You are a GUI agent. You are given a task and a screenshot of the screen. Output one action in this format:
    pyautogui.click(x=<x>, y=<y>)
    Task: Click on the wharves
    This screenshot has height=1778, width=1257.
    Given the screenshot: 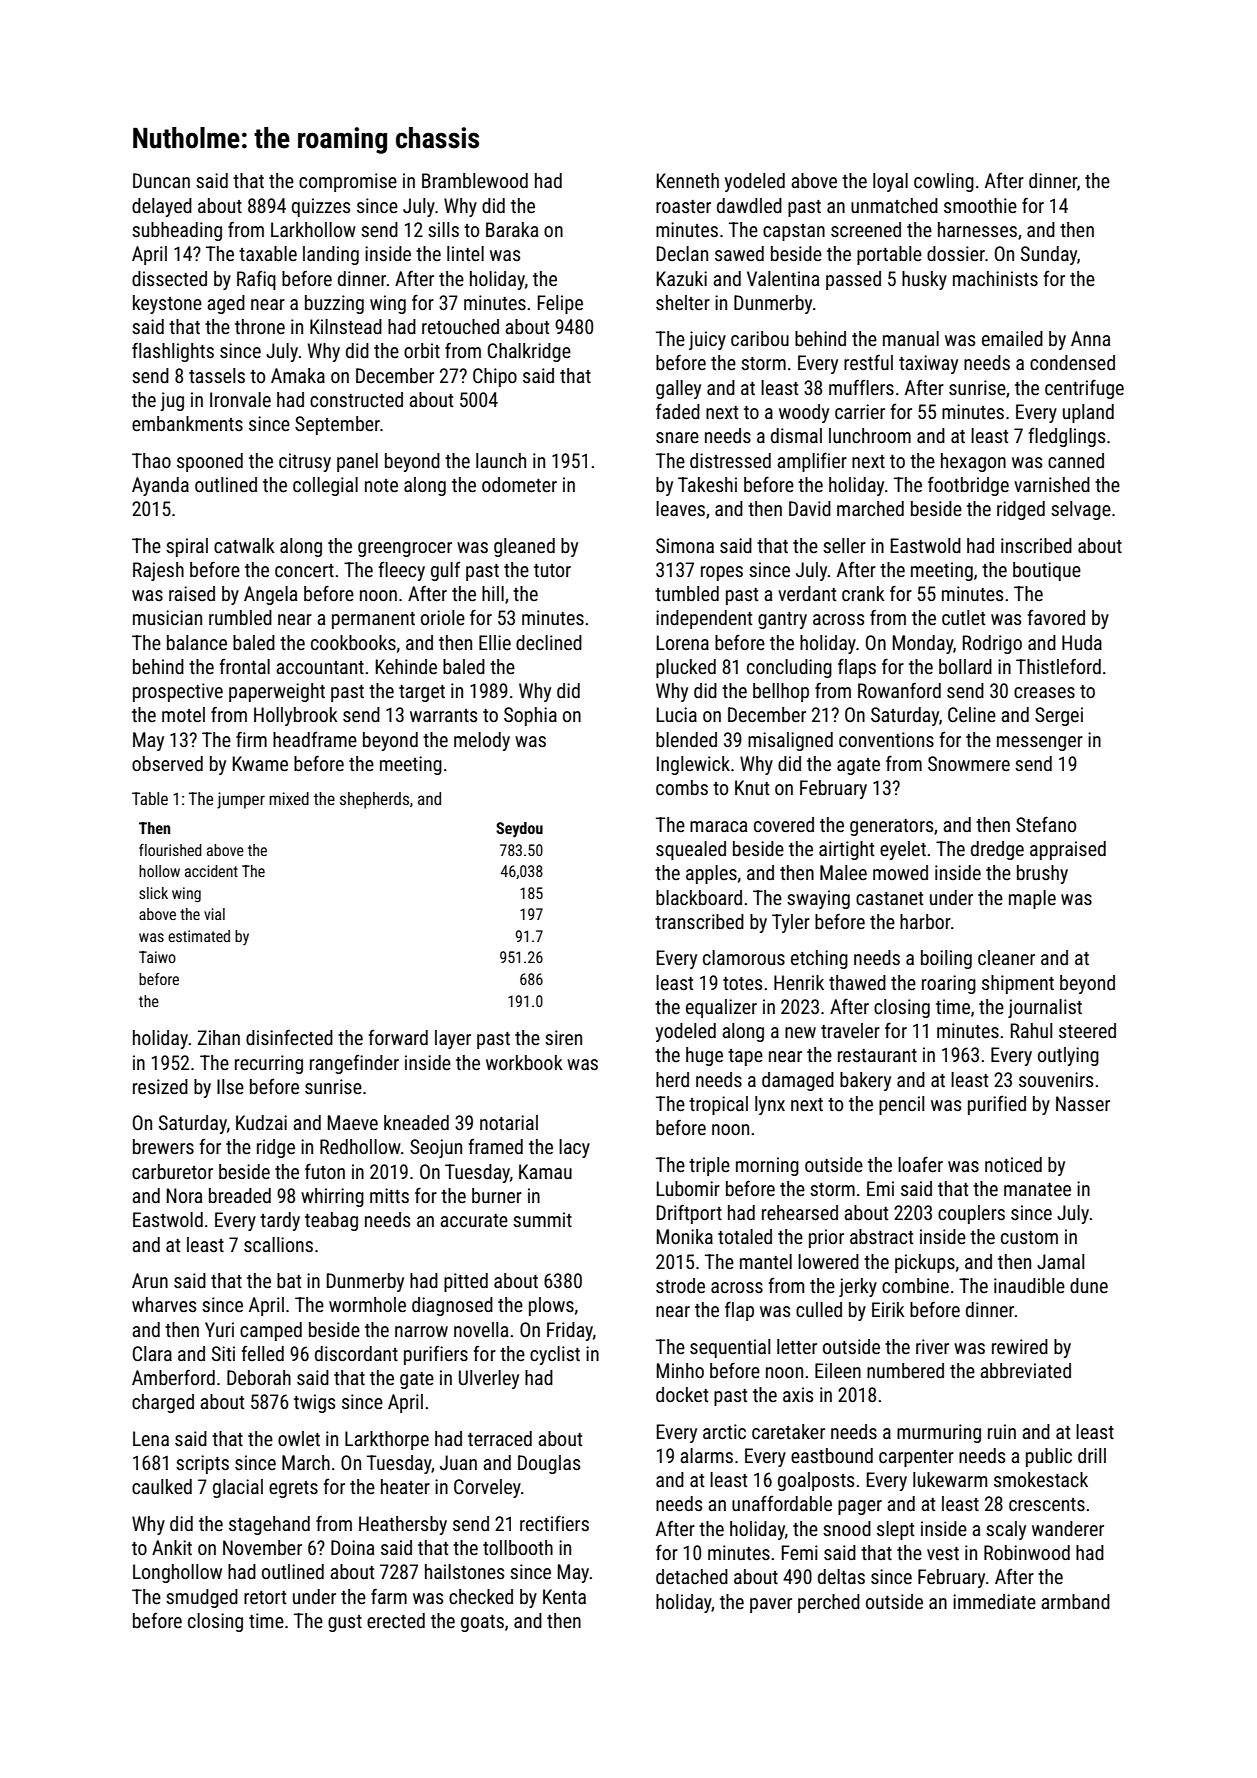 What is the action you would take?
    pyautogui.click(x=164, y=1304)
